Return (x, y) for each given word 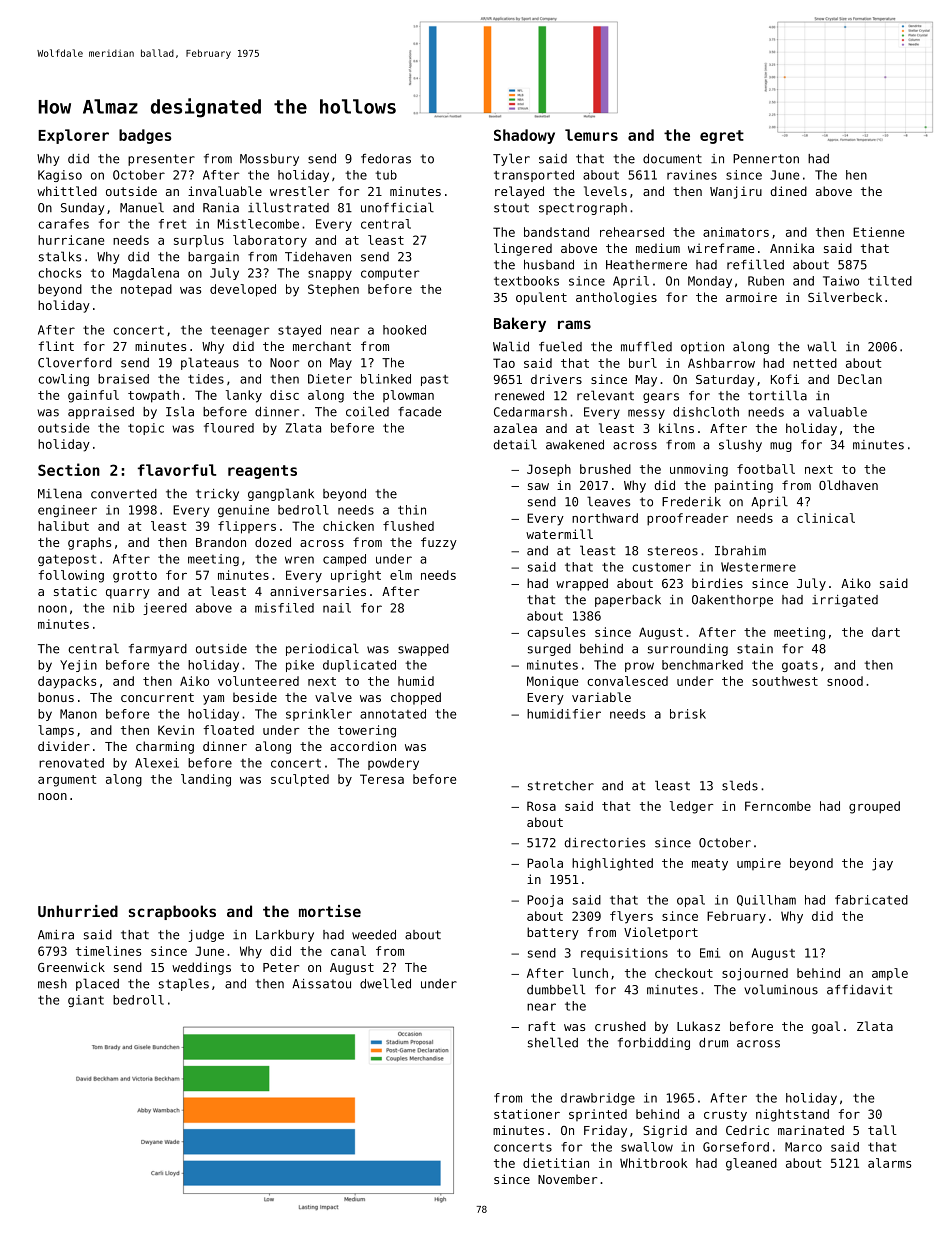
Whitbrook (653, 1163)
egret (722, 137)
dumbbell (556, 989)
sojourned (755, 974)
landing (206, 780)
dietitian (556, 1163)
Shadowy (524, 136)
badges (145, 136)
